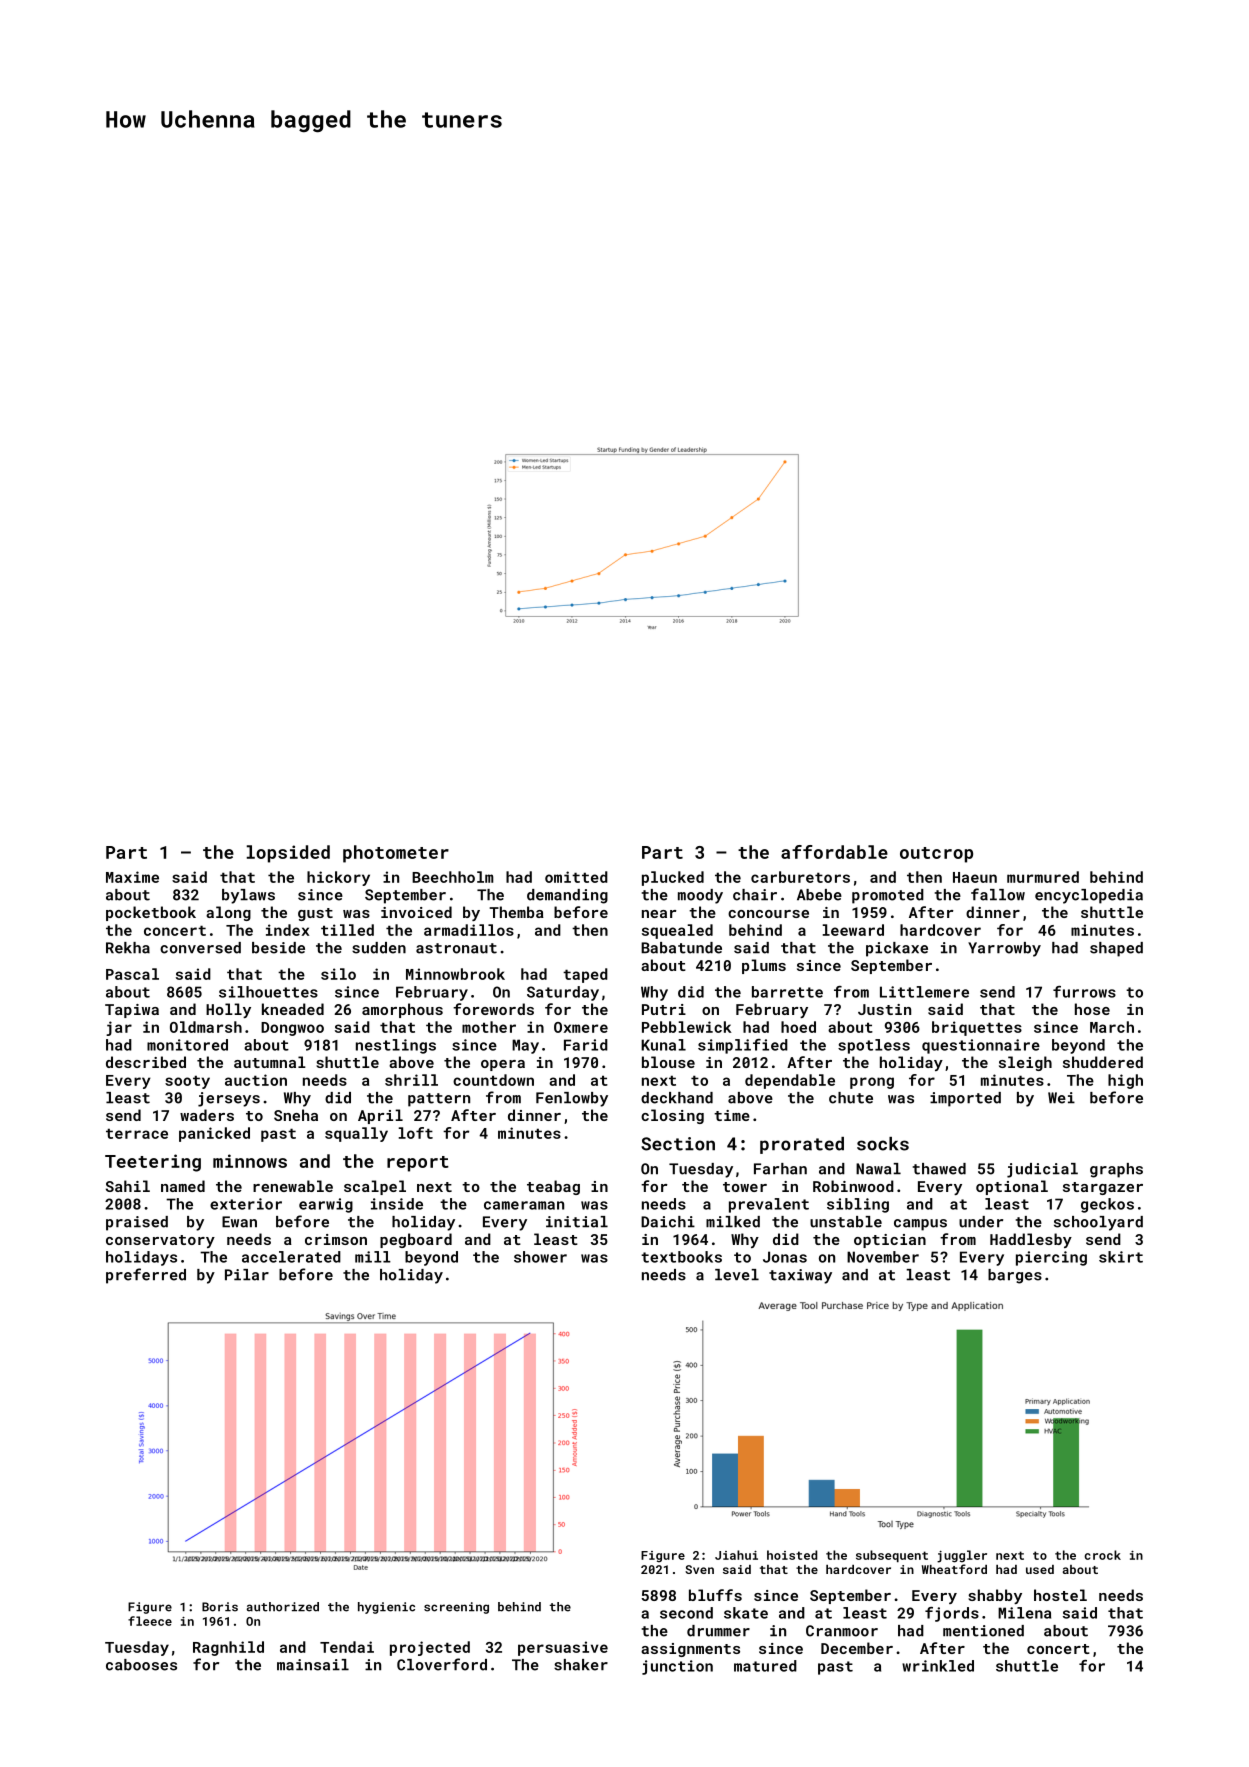 This screenshot has height=1767, width=1249. Describe the element at coordinates (553, 1187) in the screenshot. I see `teabag` at that location.
